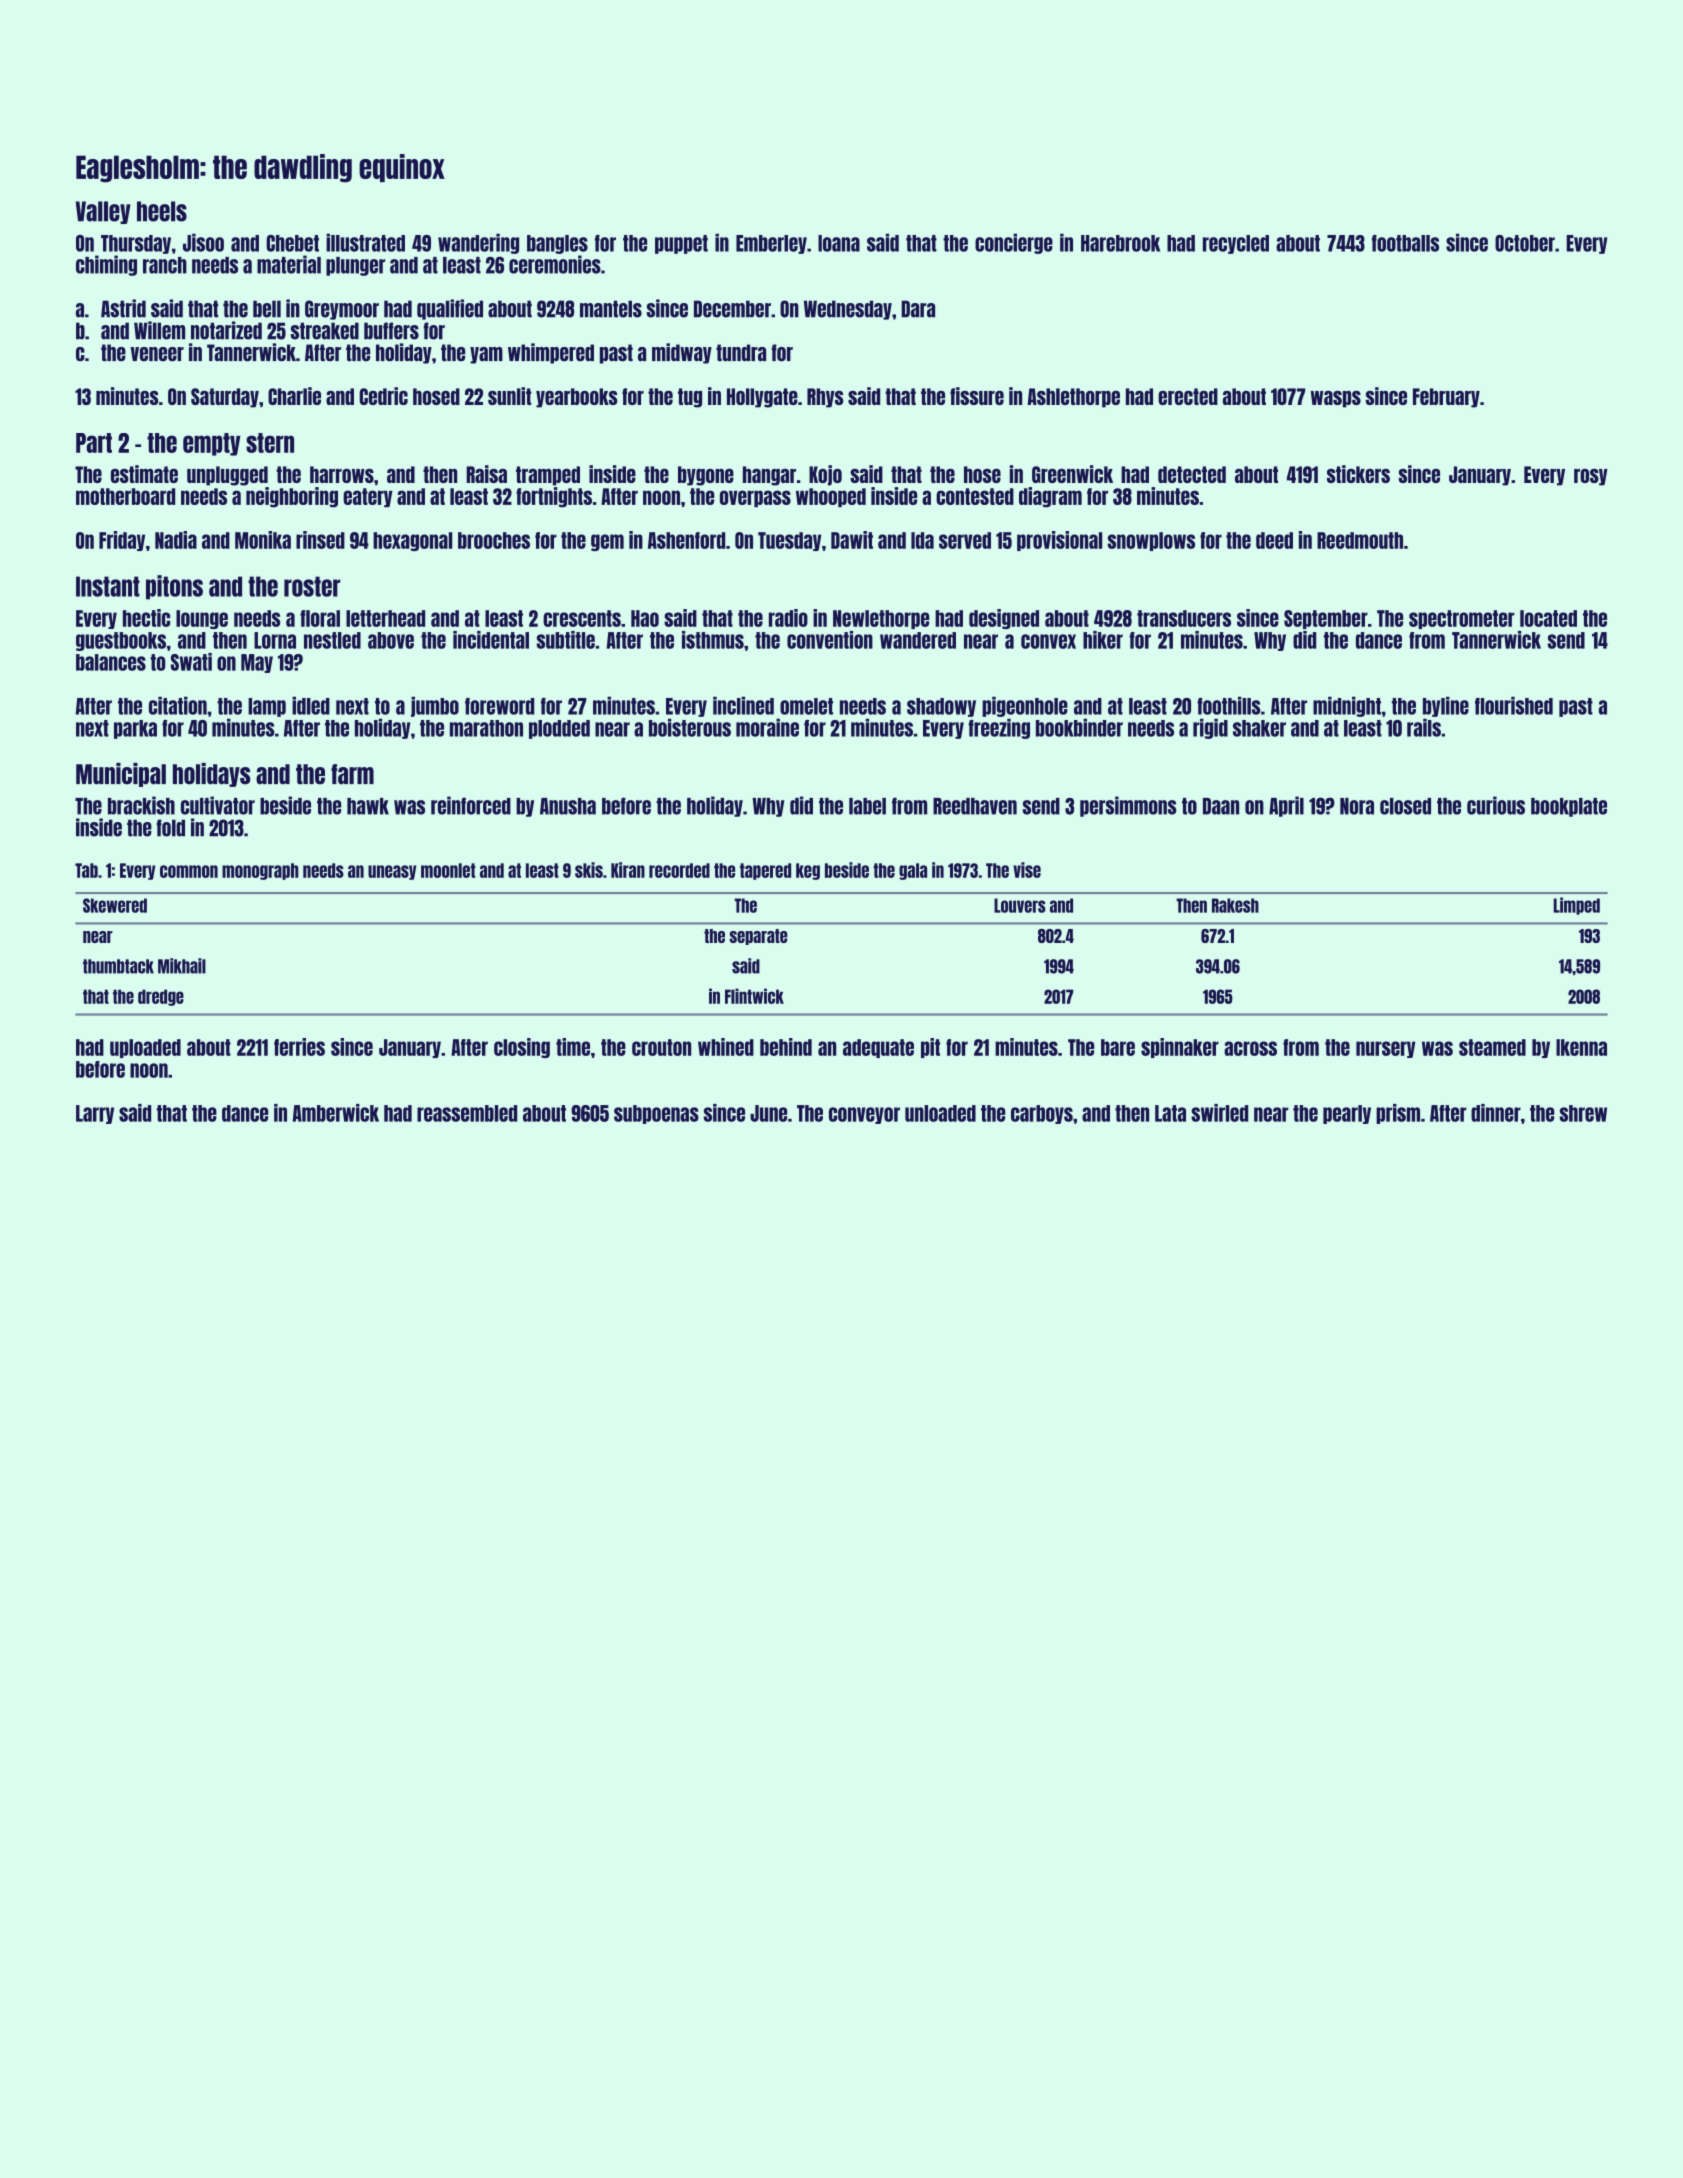 The height and width of the screenshot is (2178, 1683). What do you see at coordinates (412, 541) in the screenshot?
I see `hexagonal` at bounding box center [412, 541].
